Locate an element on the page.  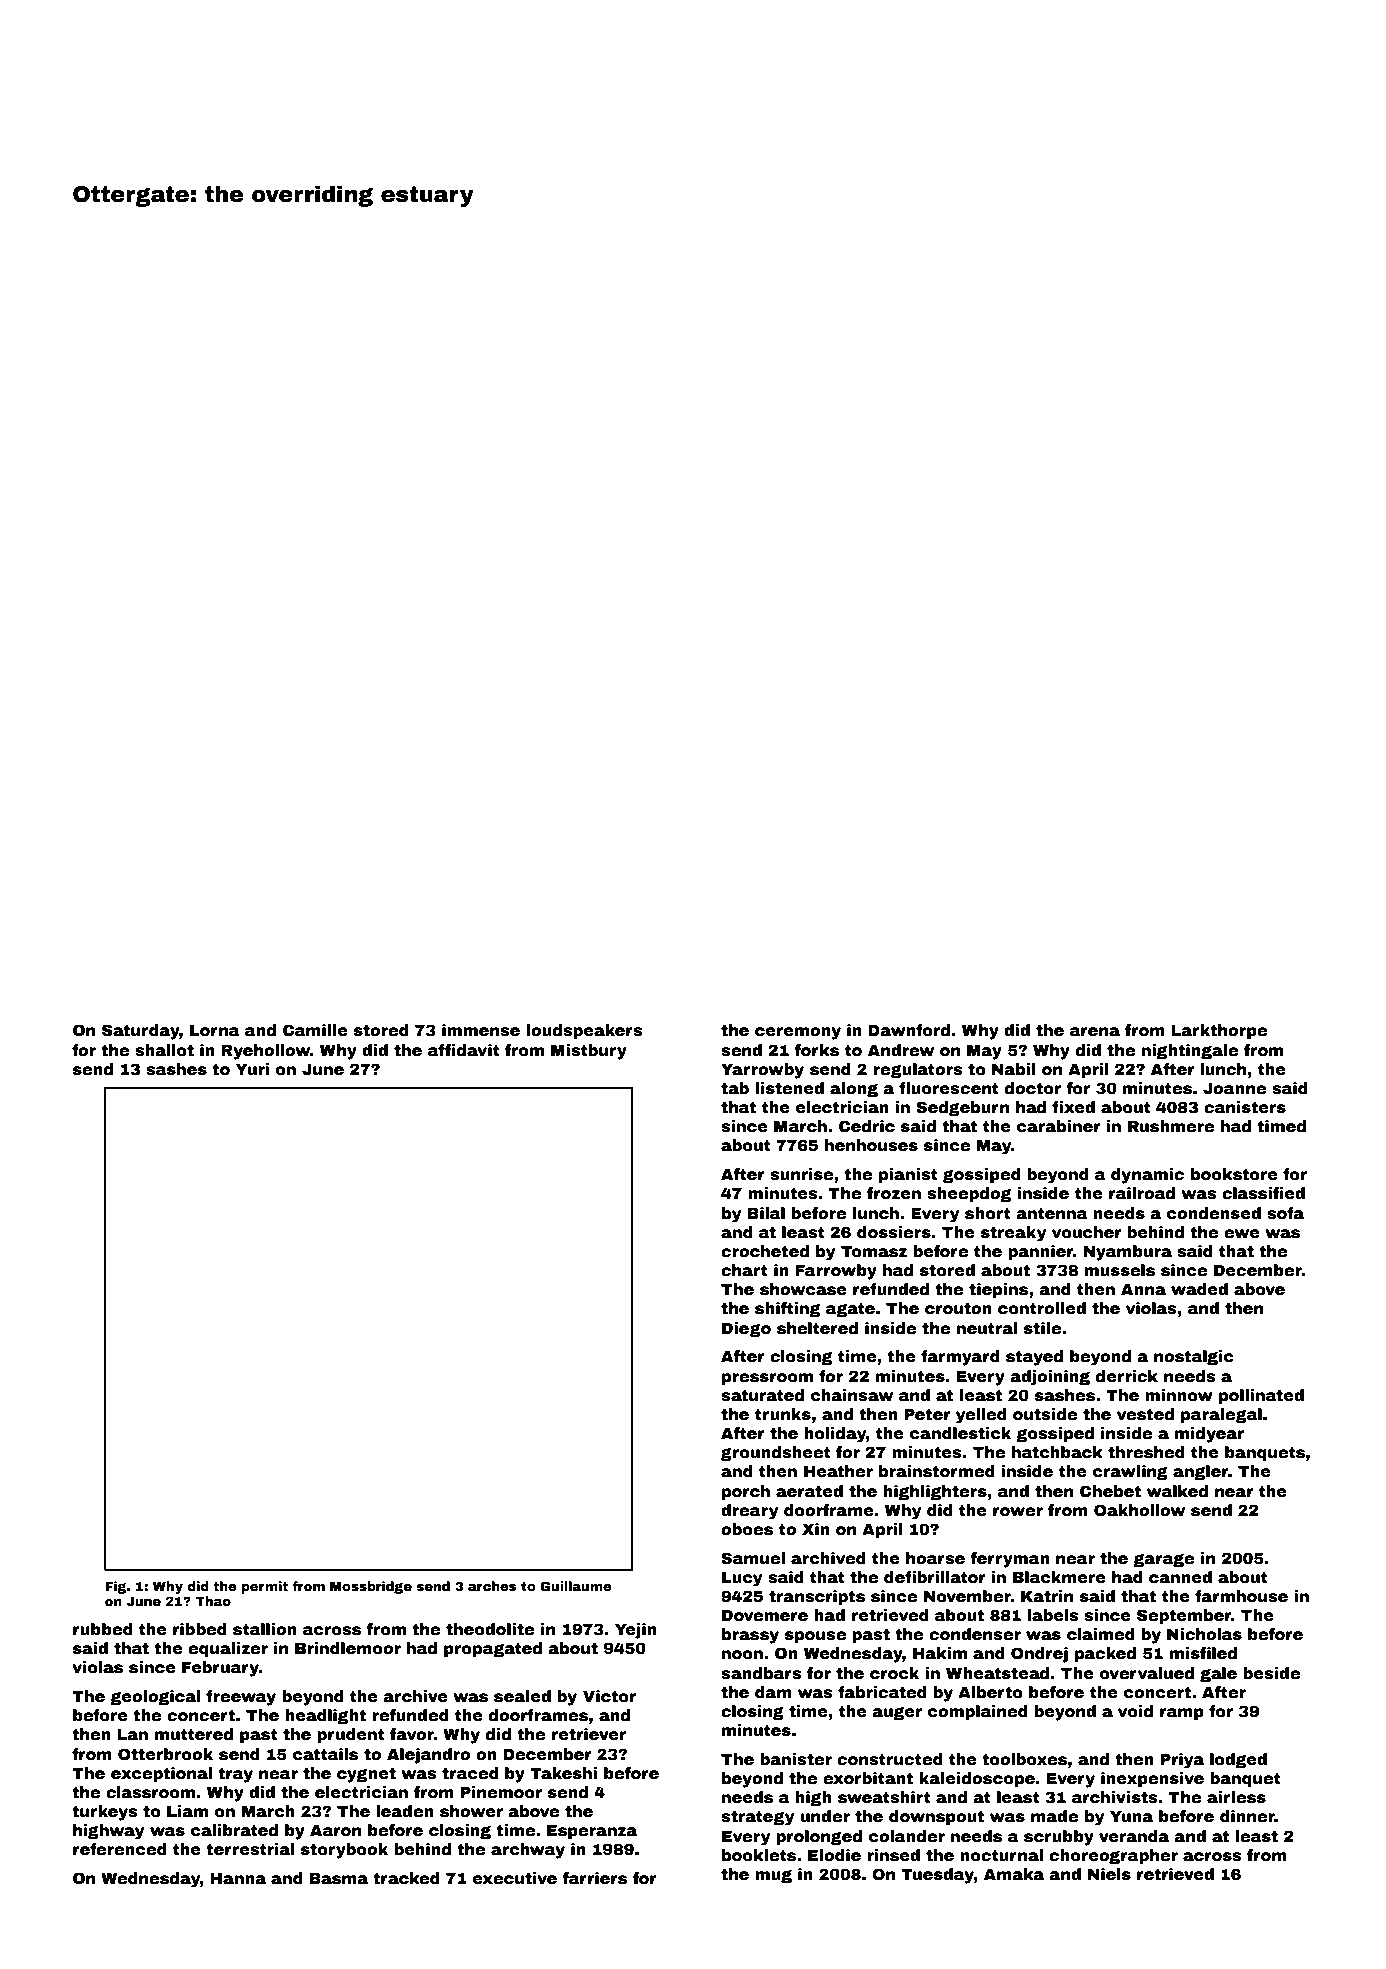
Saturday is located at coordinates (141, 1032).
